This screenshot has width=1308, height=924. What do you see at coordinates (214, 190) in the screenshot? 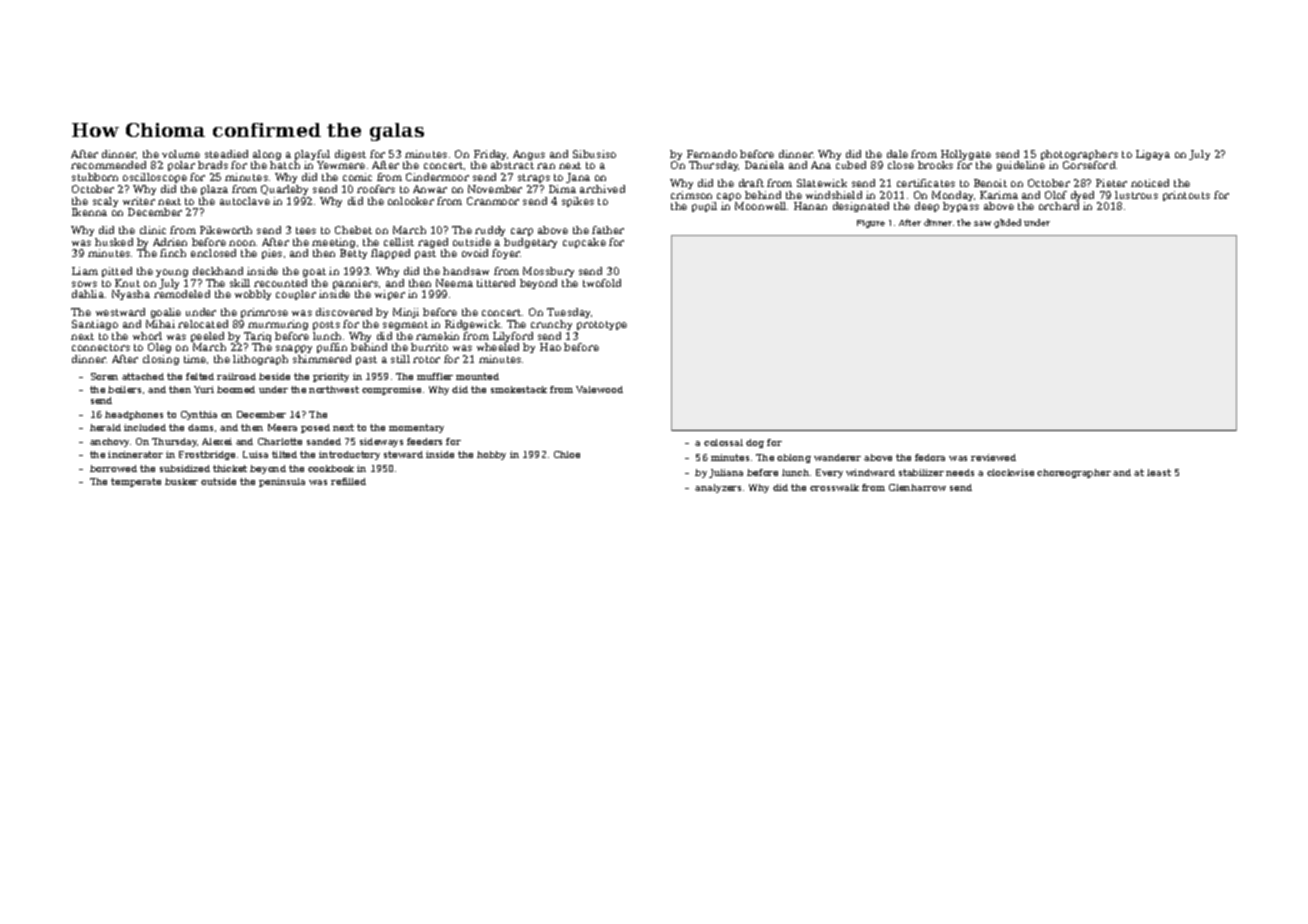
I see `plaza` at bounding box center [214, 190].
